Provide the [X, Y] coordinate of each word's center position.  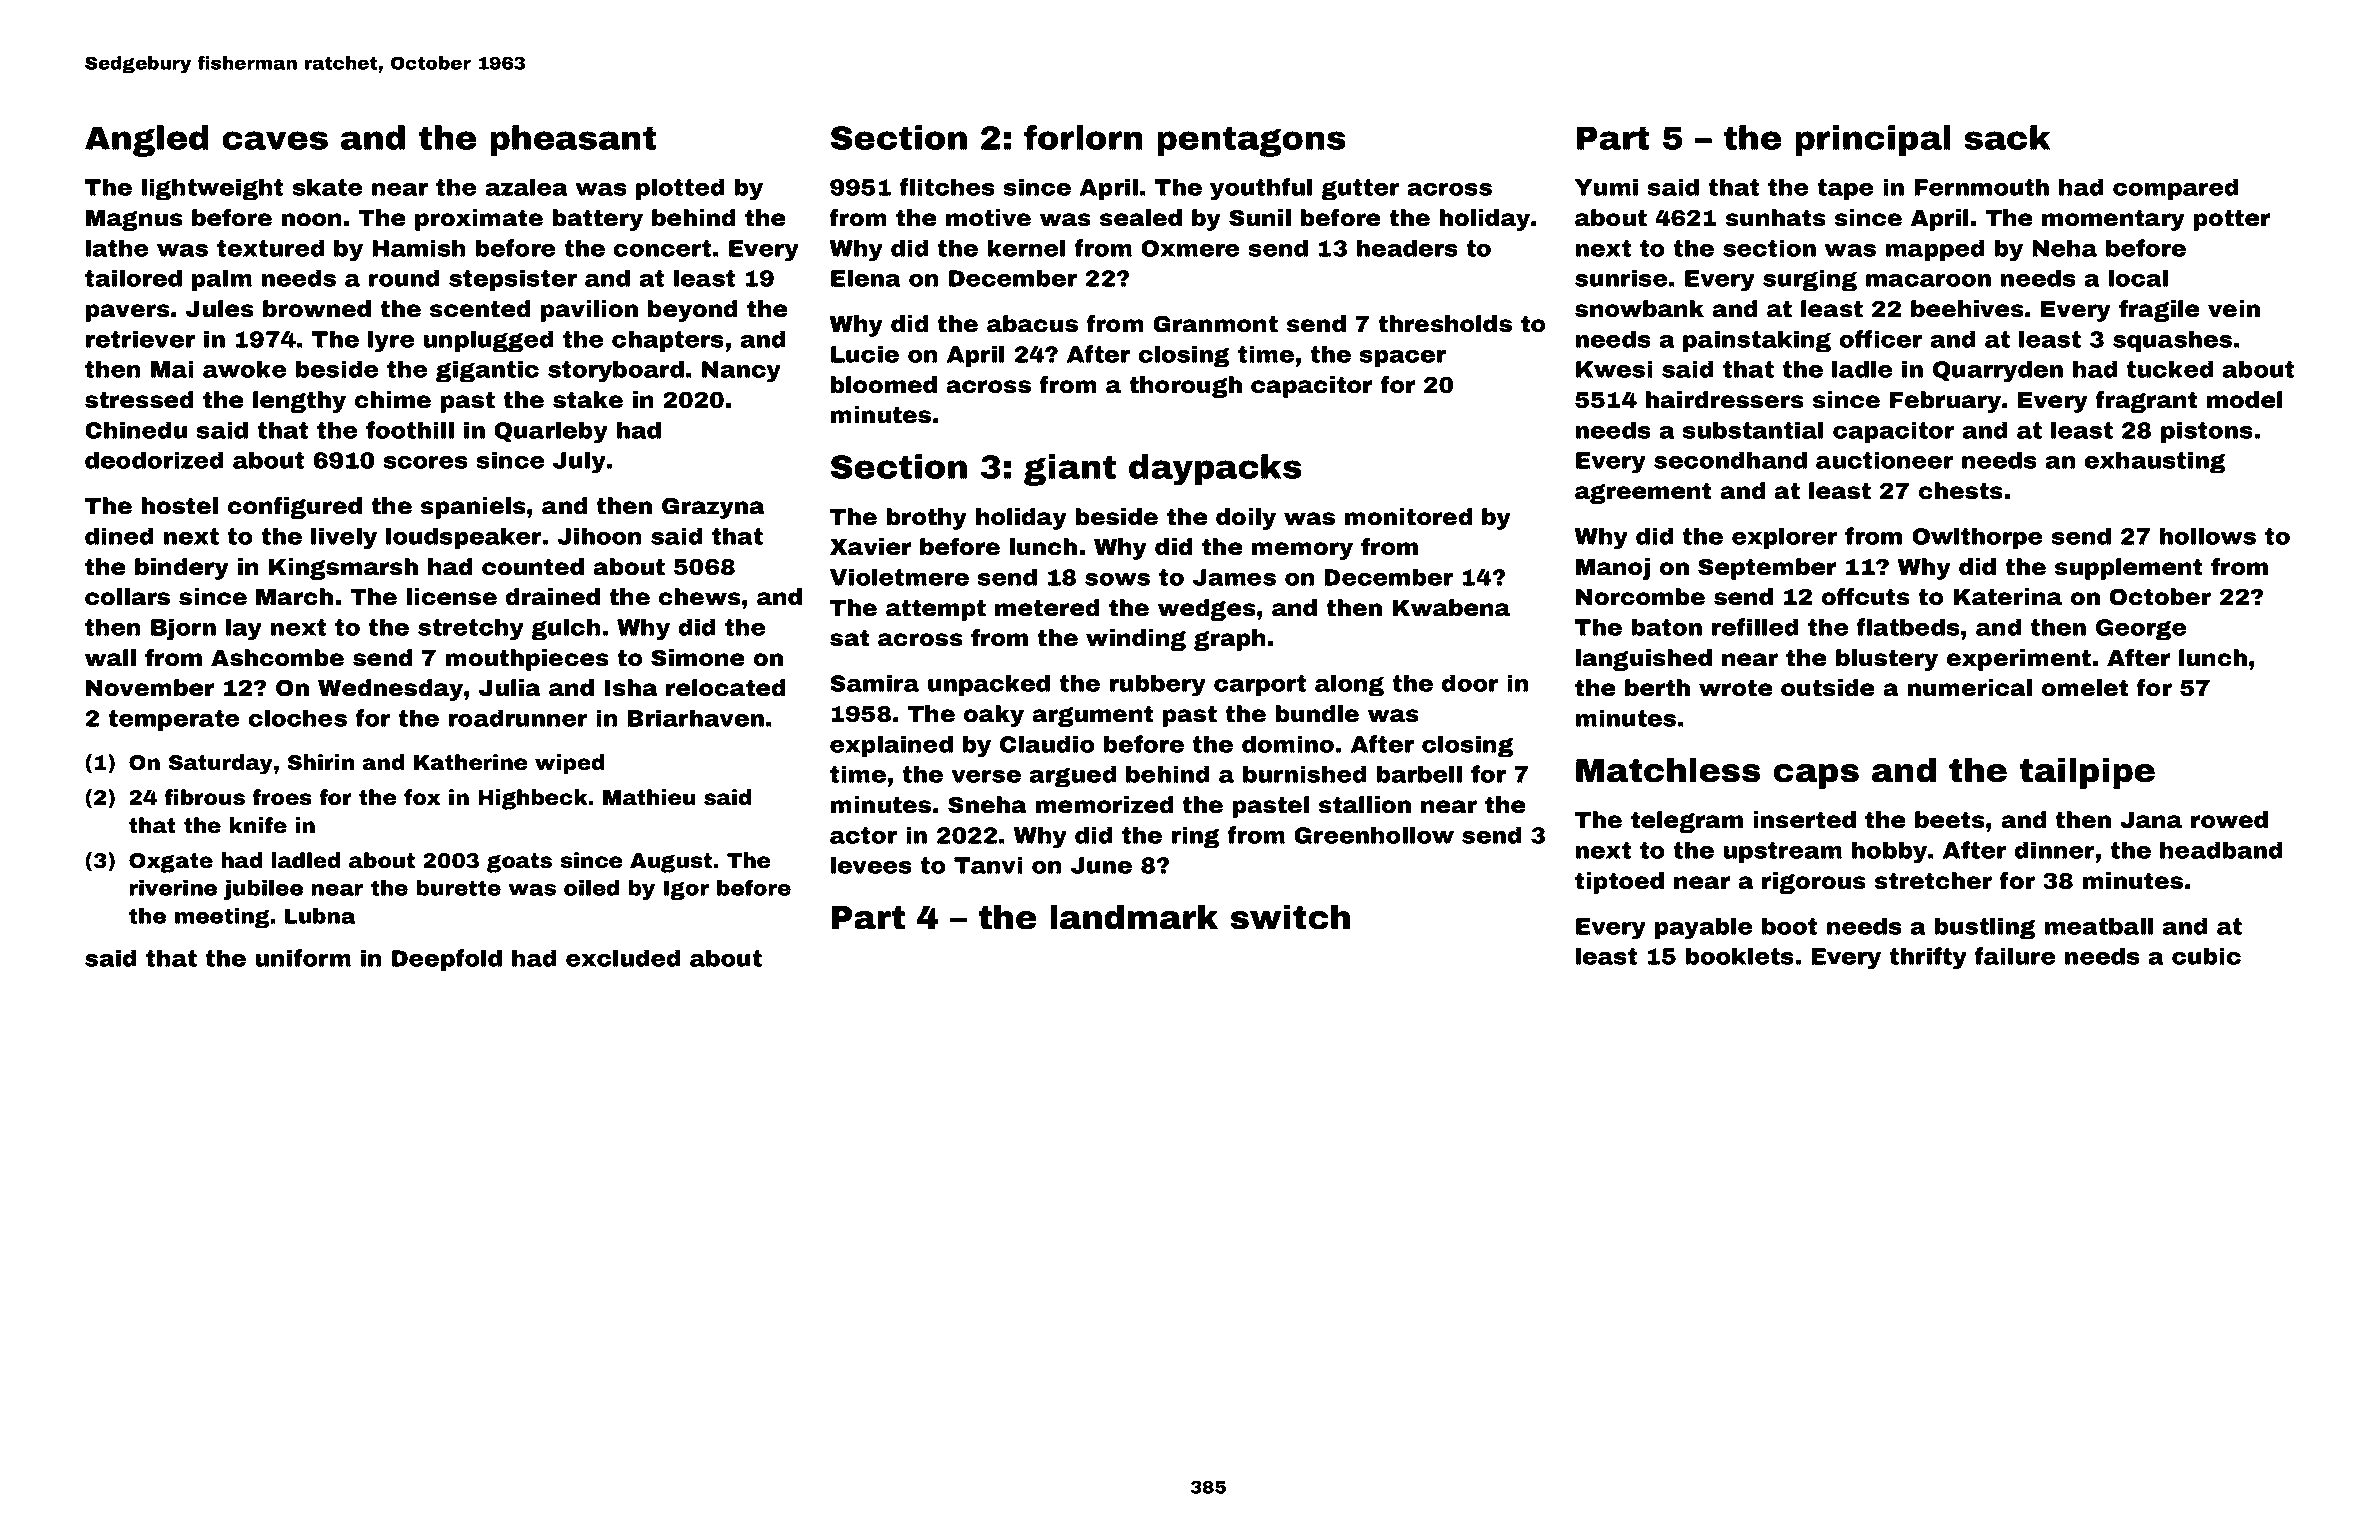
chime [393, 400]
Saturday [221, 764]
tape [1845, 189]
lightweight [212, 189]
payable [1703, 928]
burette [459, 888]
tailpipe [2087, 773]
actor [863, 835]
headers [1407, 248]
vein [2234, 309]
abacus [1032, 324]
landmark [1134, 917]
